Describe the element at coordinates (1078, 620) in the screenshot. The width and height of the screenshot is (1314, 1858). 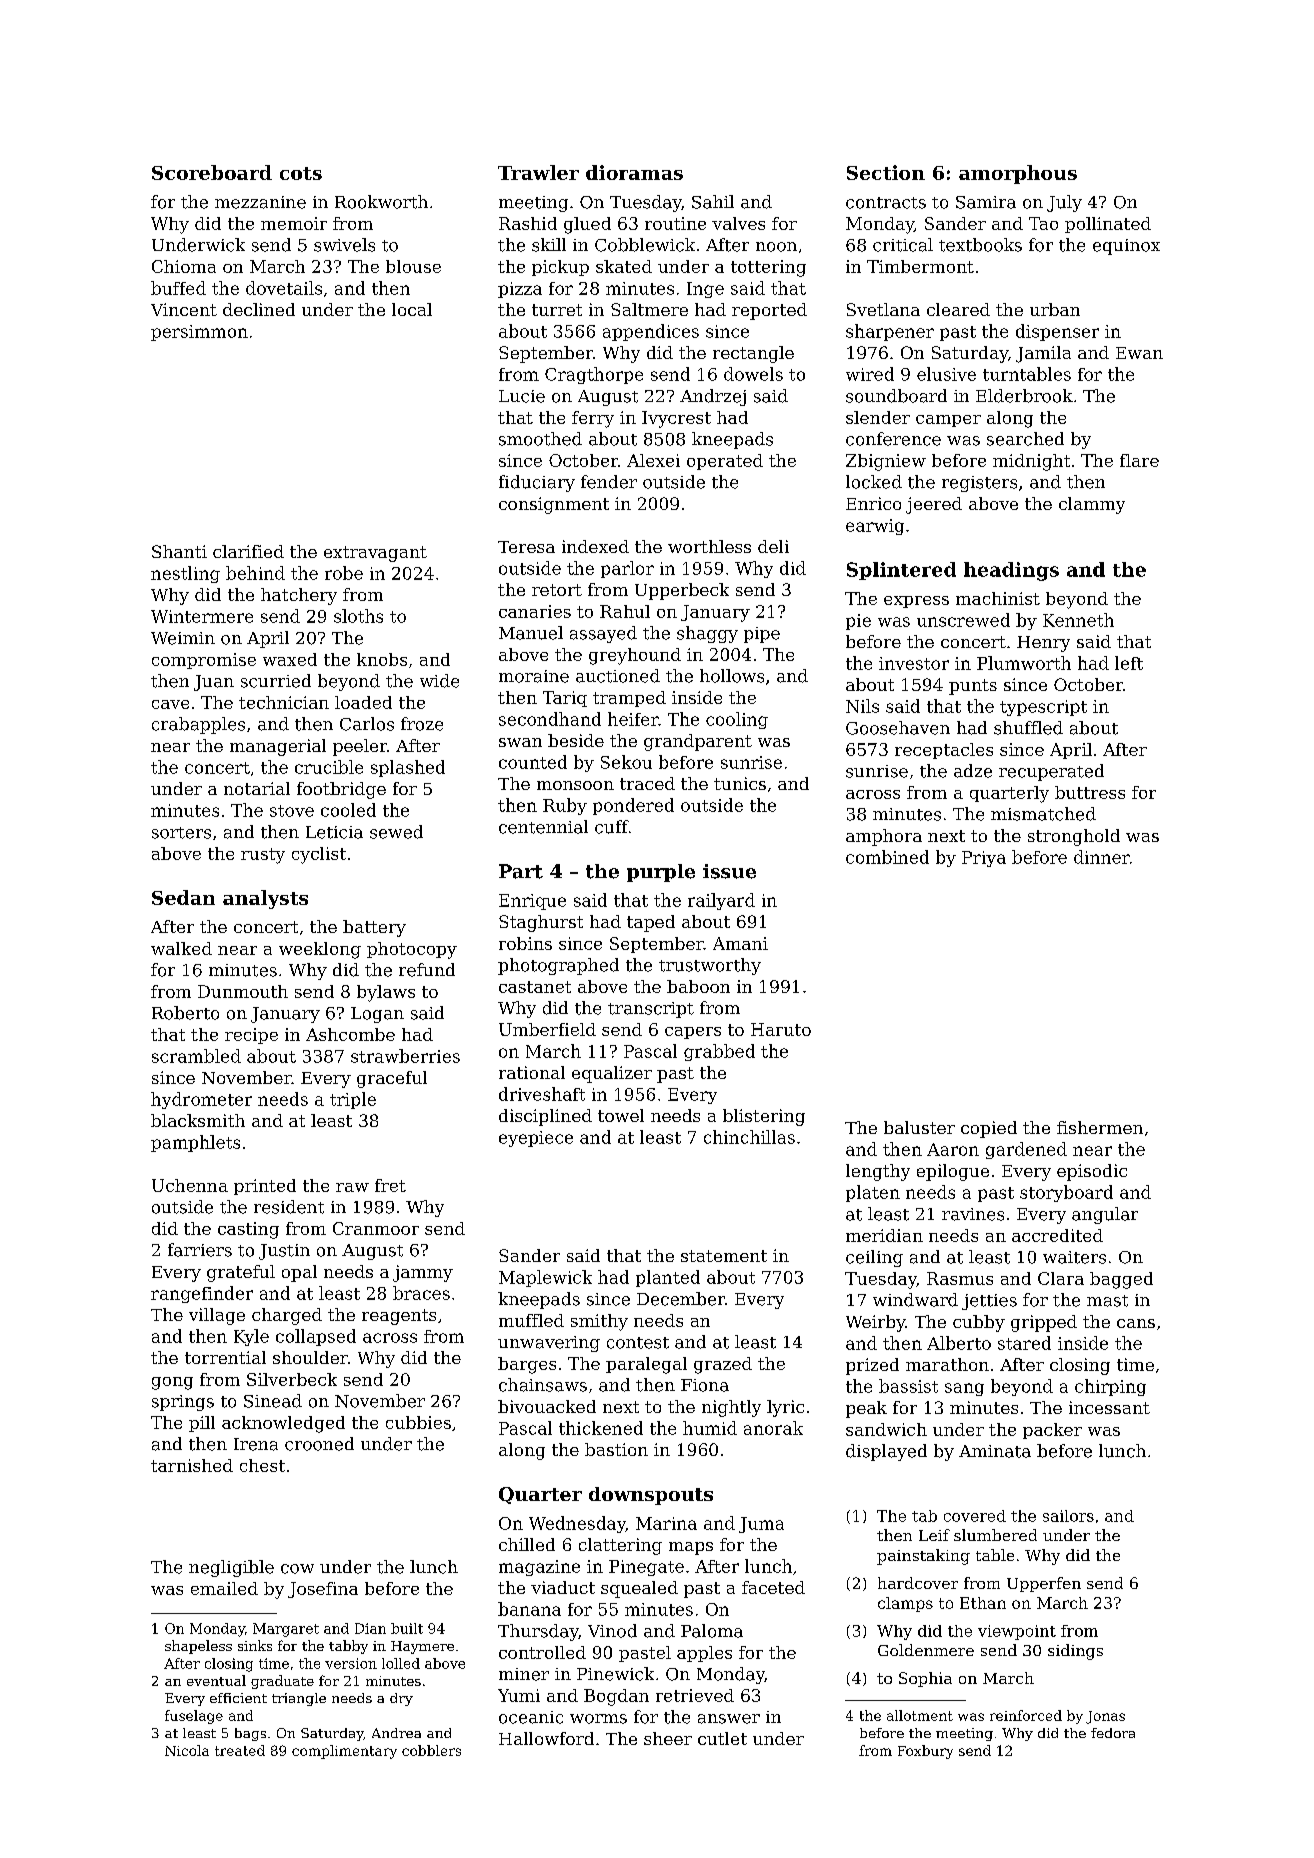
I see `Kenneth` at that location.
